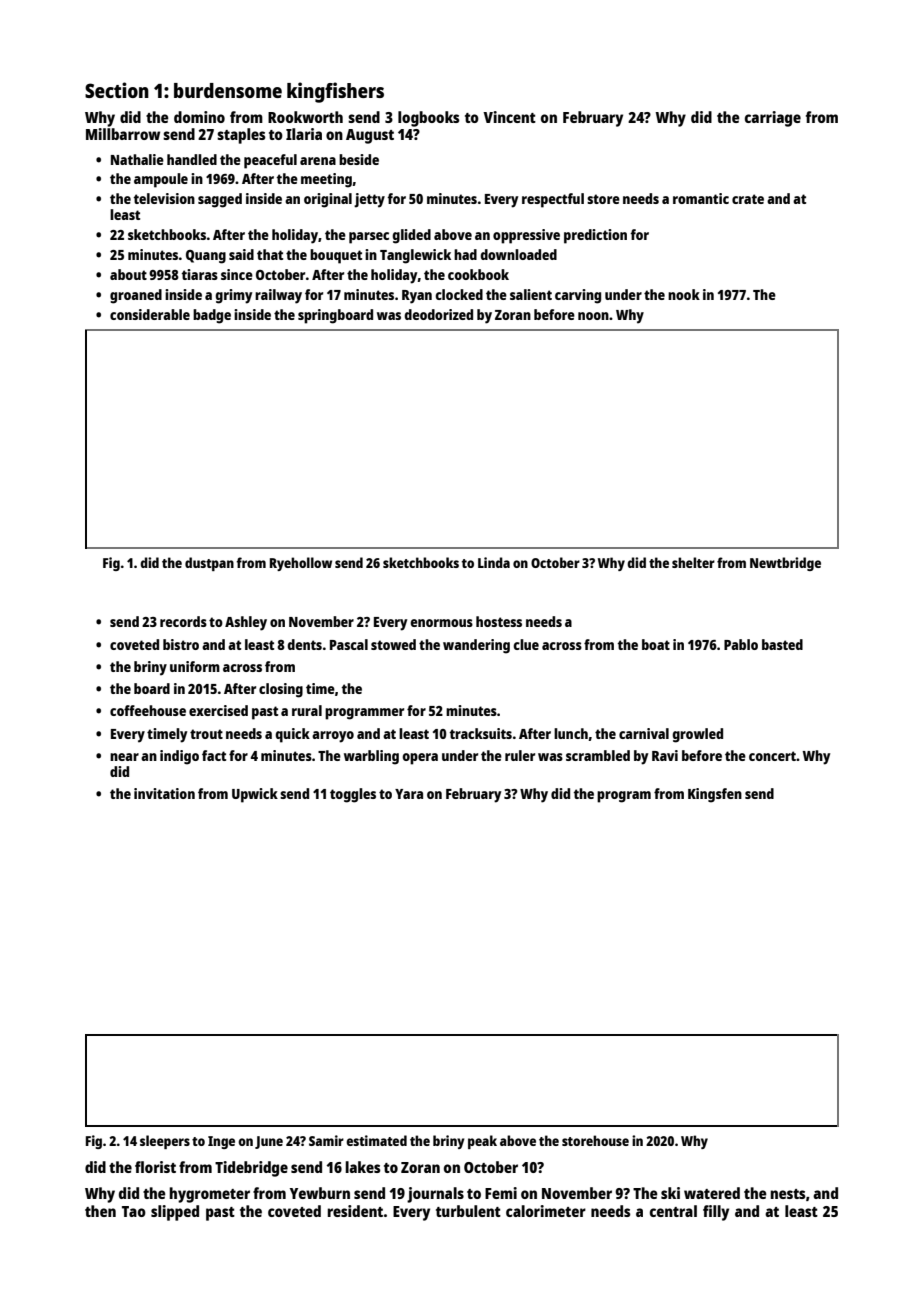 This page has height=1314, width=924. I want to click on carriage, so click(773, 119).
